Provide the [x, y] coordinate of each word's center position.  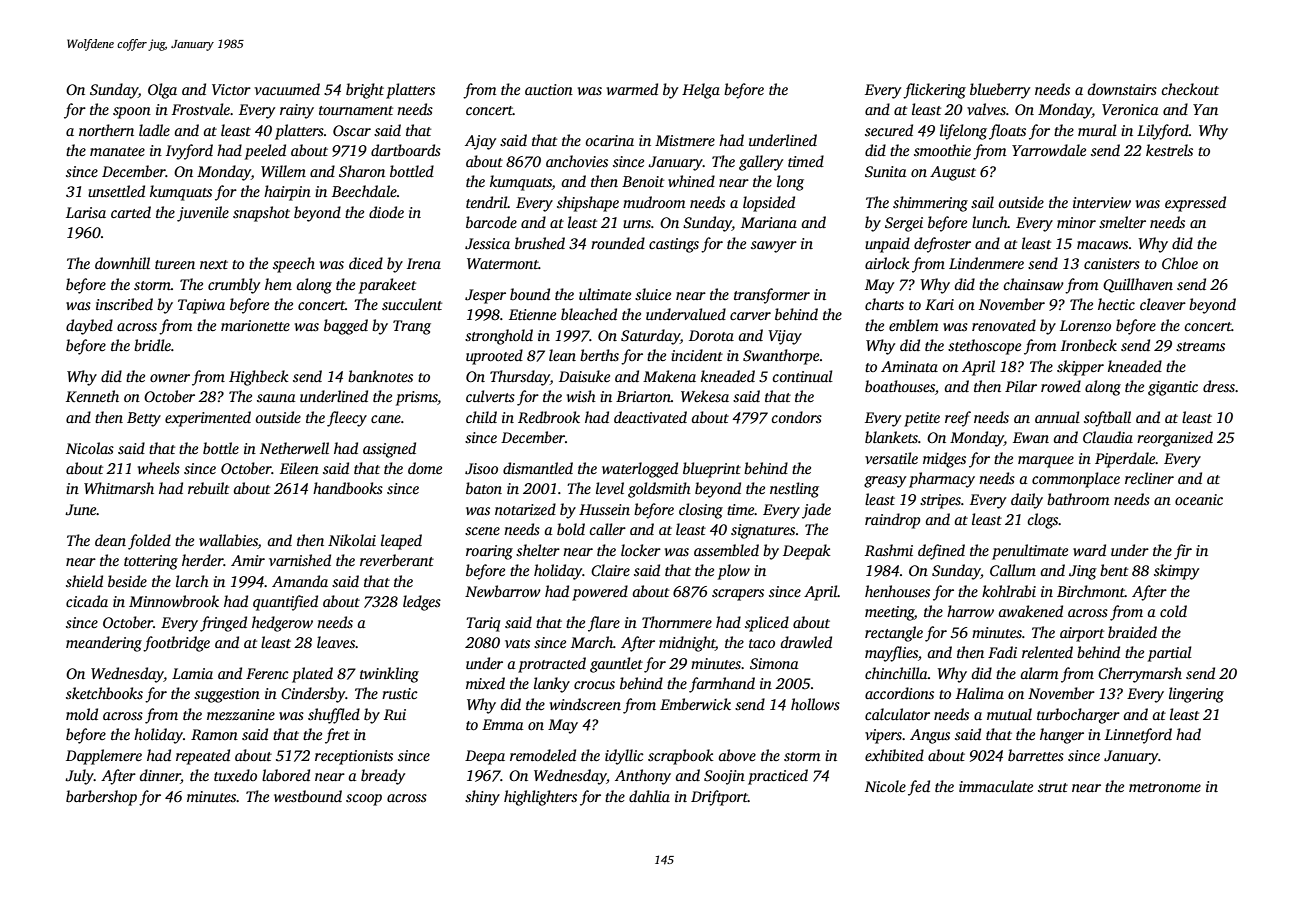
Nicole [885, 786]
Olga [162, 91]
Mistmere [685, 140]
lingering [1196, 695]
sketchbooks [104, 693]
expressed [1195, 204]
